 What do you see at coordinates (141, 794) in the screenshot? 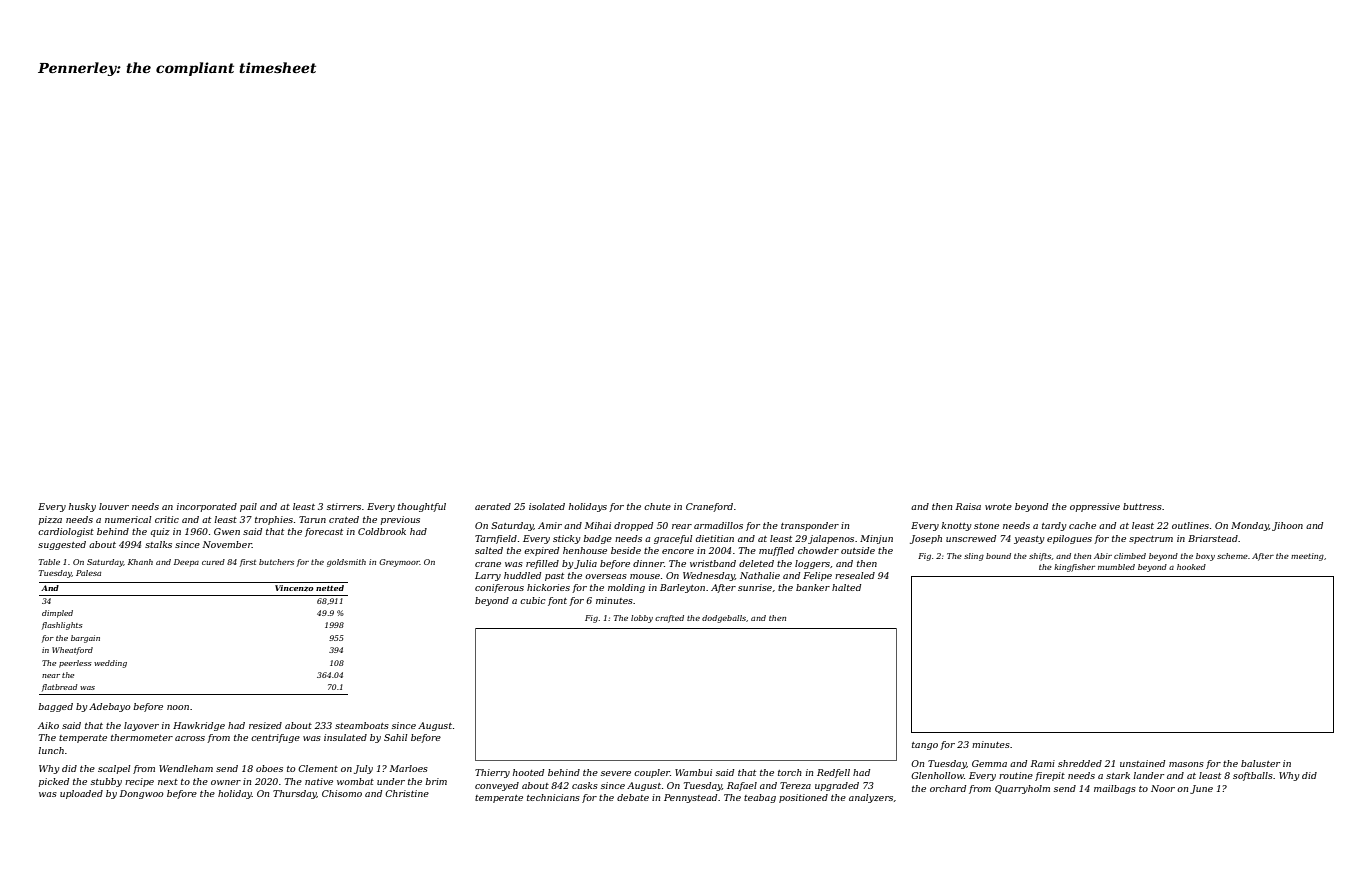
I see `Dongwoo` at bounding box center [141, 794].
